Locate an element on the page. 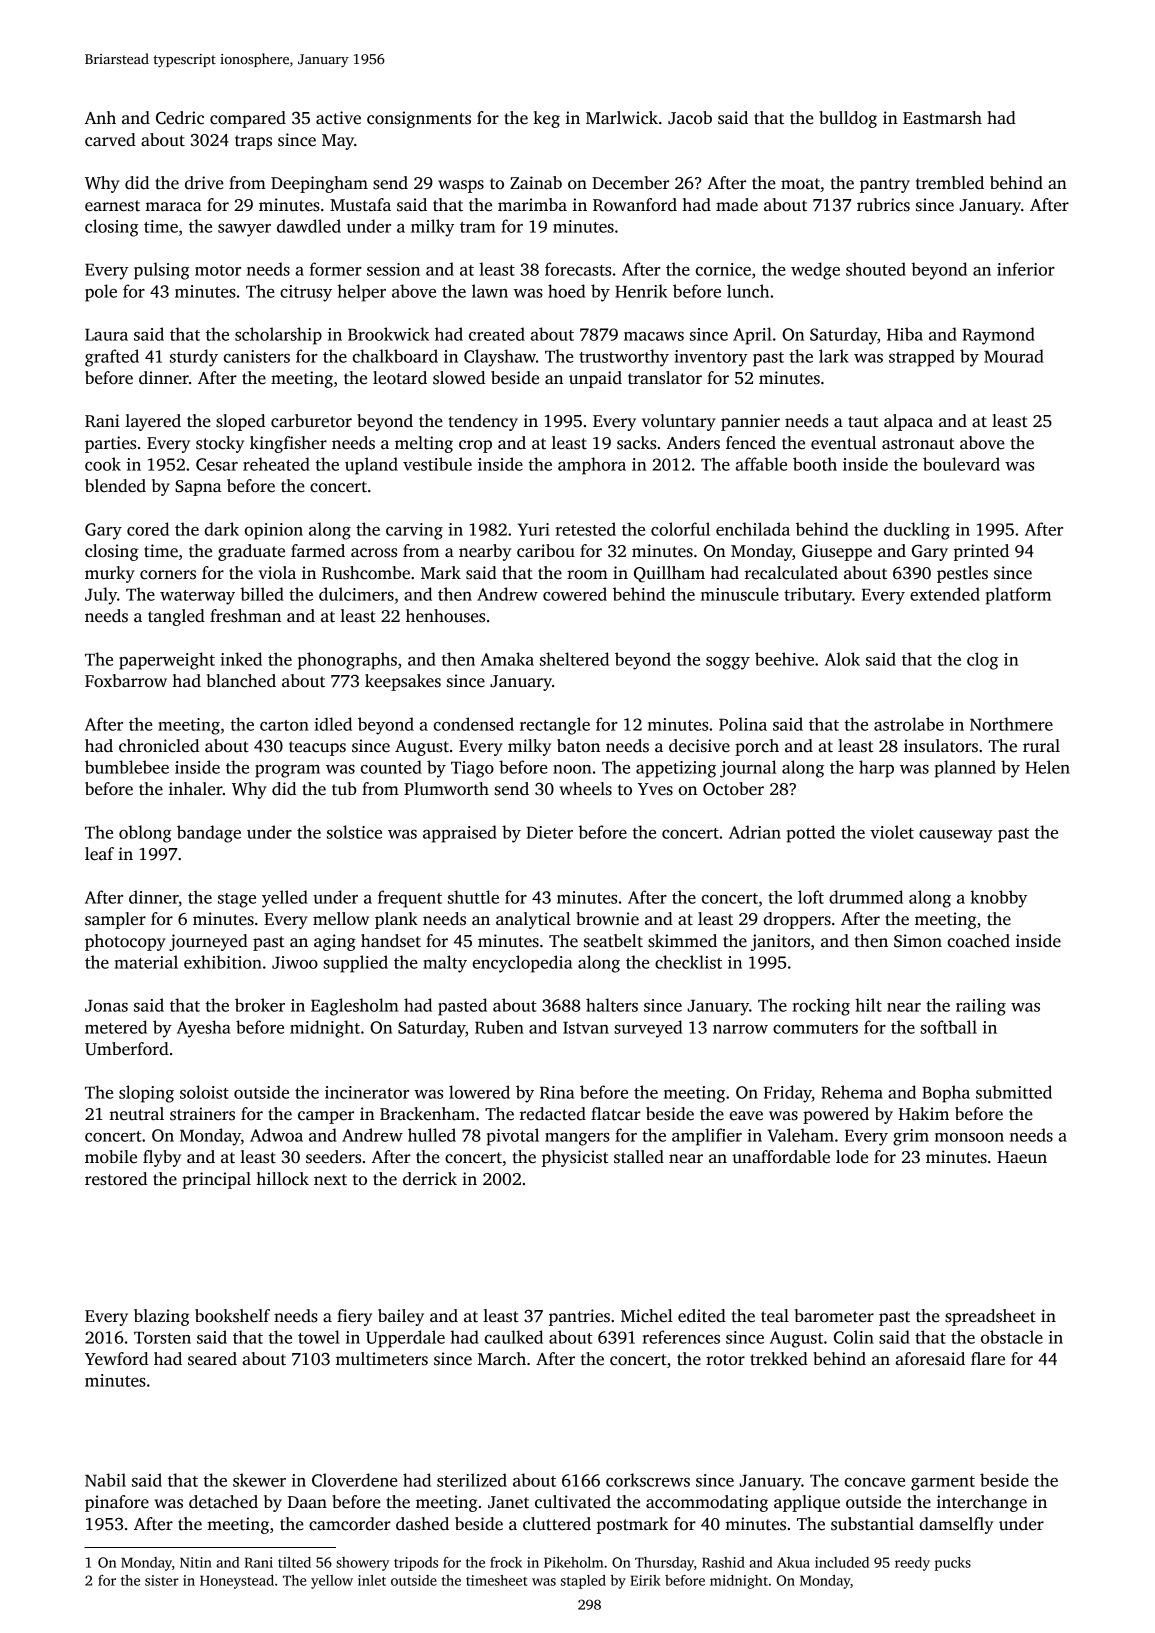  drummed is located at coordinates (866, 897).
